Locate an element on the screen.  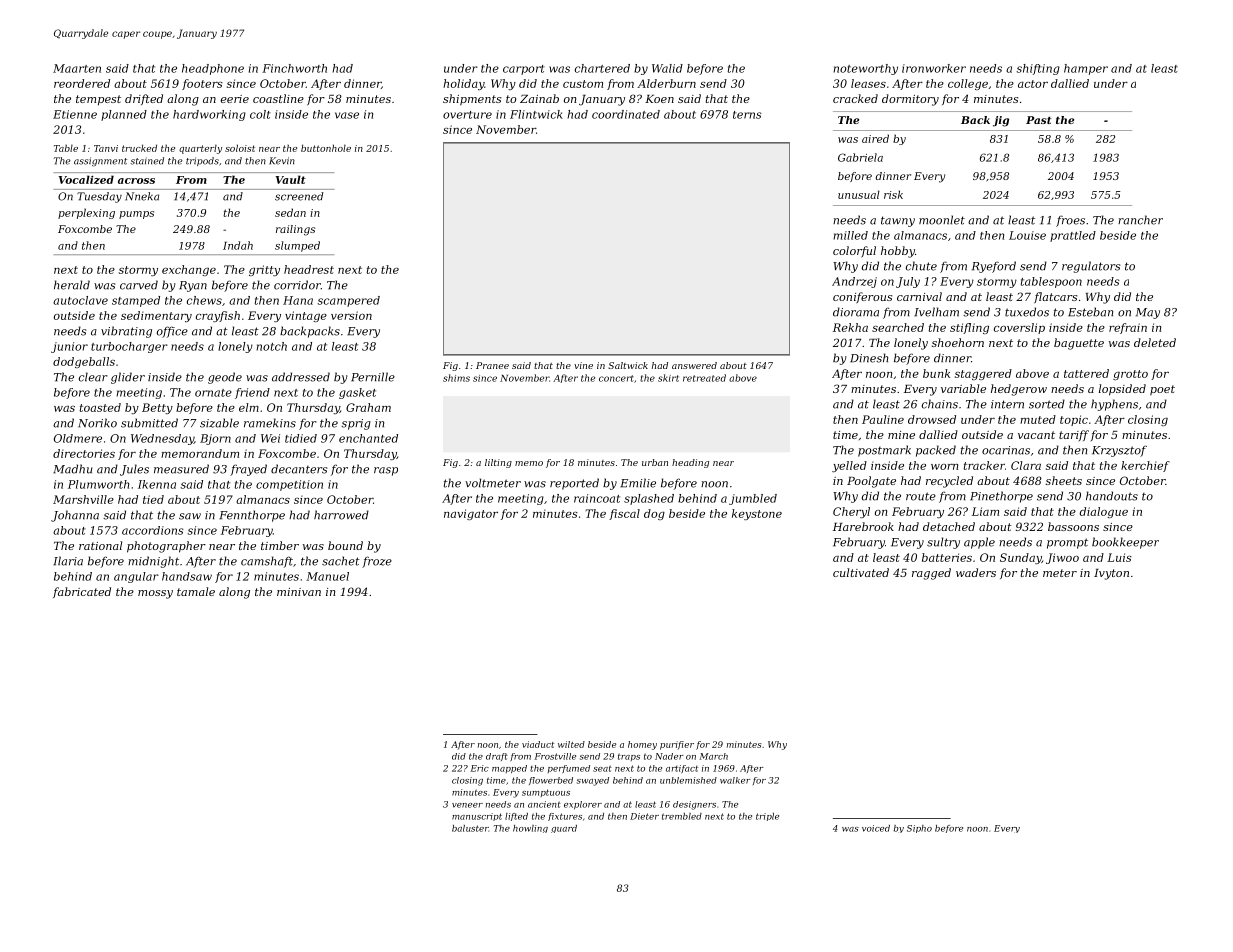
jig is located at coordinates (1001, 121).
